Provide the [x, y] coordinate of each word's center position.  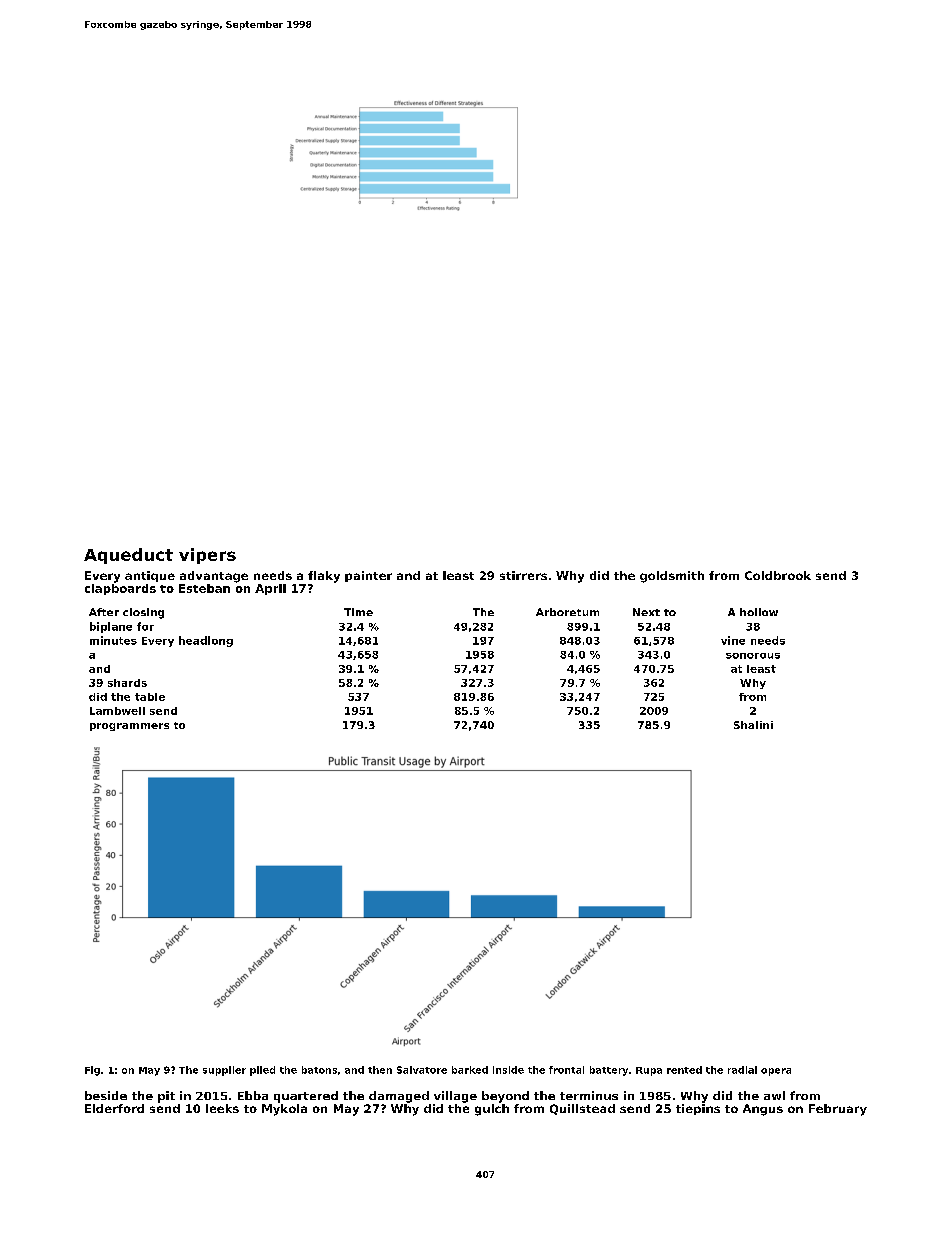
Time [358, 612]
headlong [206, 641]
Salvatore [422, 1070]
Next [646, 612]
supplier [224, 1071]
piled [262, 1071]
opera [776, 1072]
